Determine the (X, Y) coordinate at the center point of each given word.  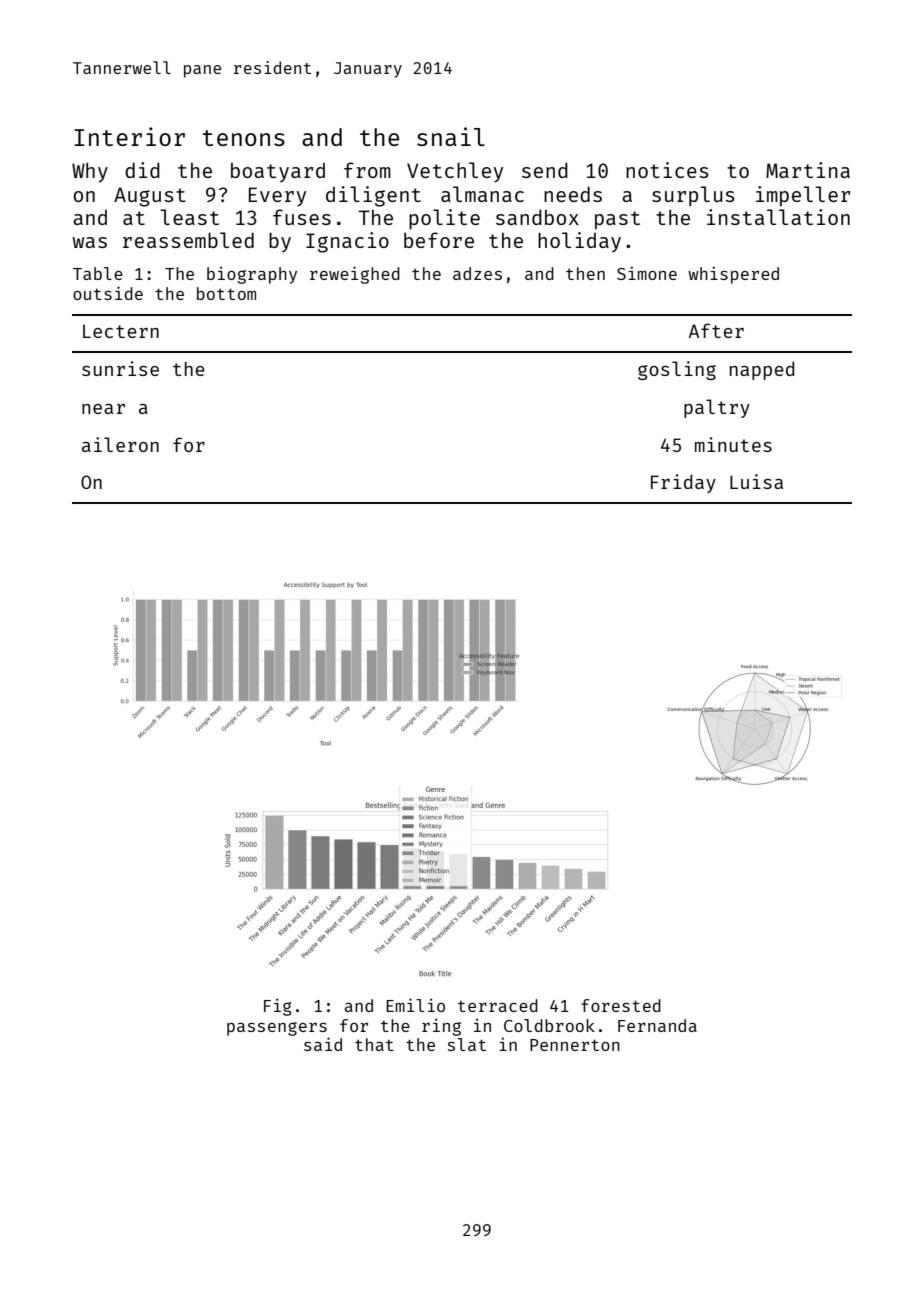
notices (667, 170)
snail (451, 136)
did (142, 170)
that (374, 1044)
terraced (498, 1005)
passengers (277, 1029)
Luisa (756, 481)
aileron (120, 444)
